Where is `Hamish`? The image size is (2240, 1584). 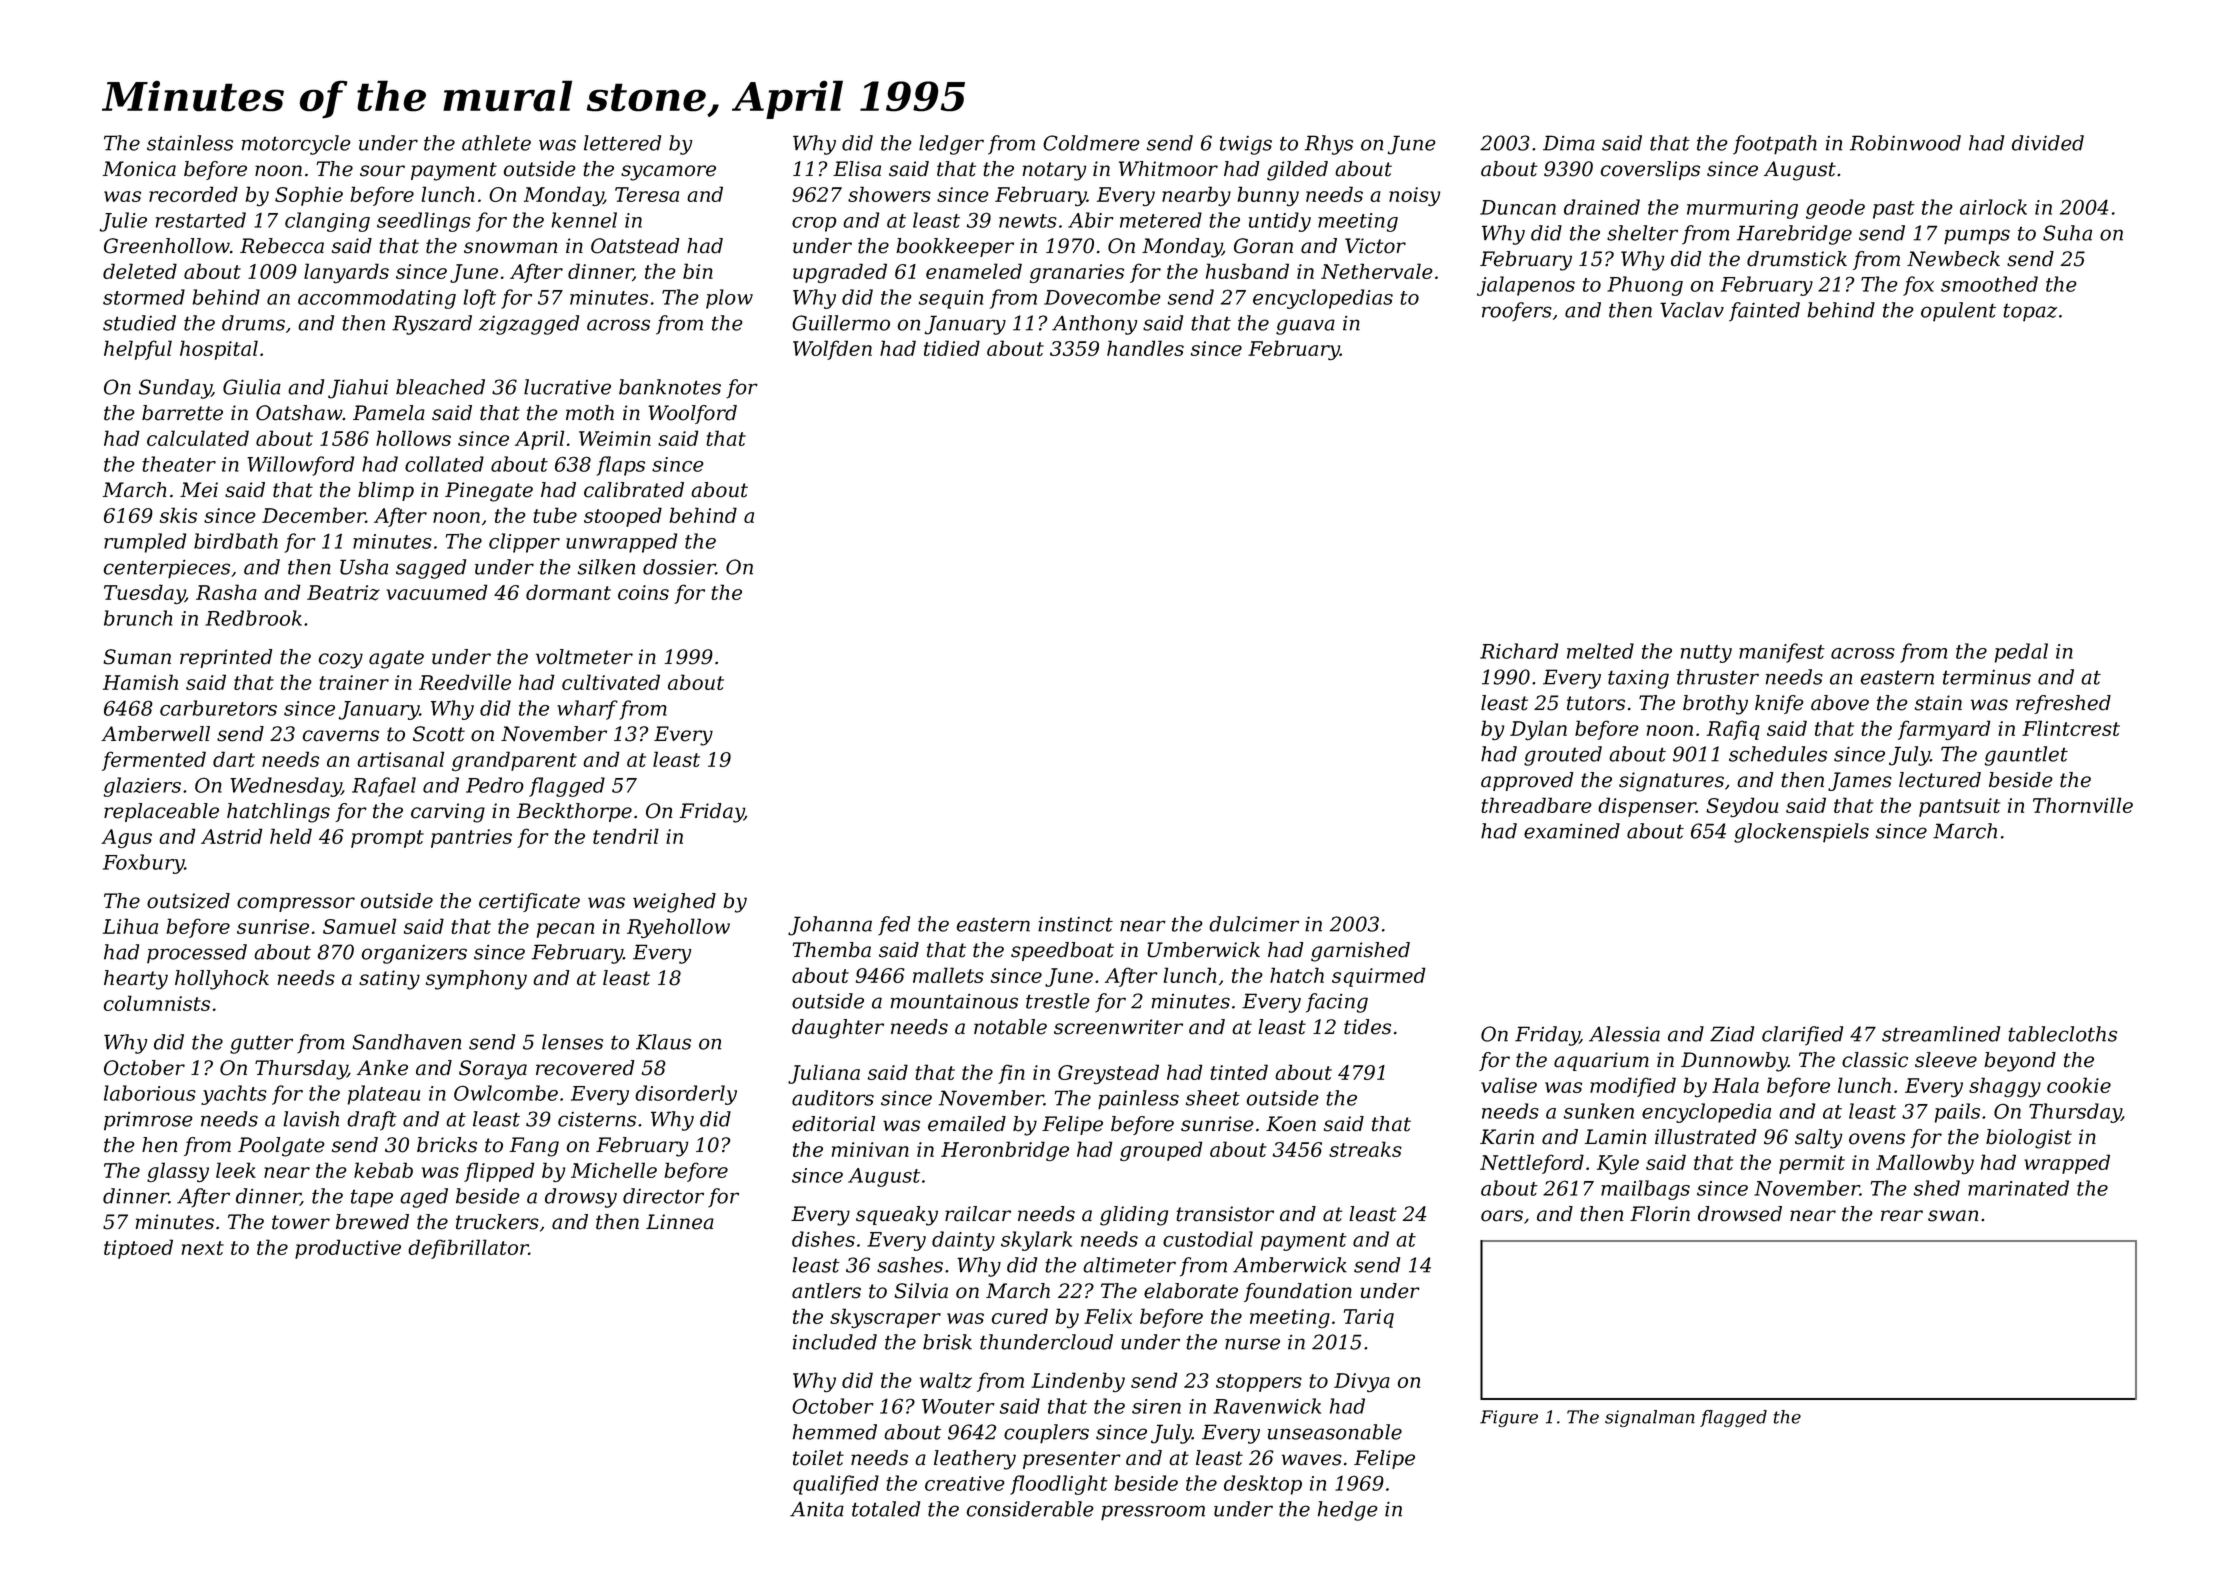
Hamish is located at coordinates (140, 682).
